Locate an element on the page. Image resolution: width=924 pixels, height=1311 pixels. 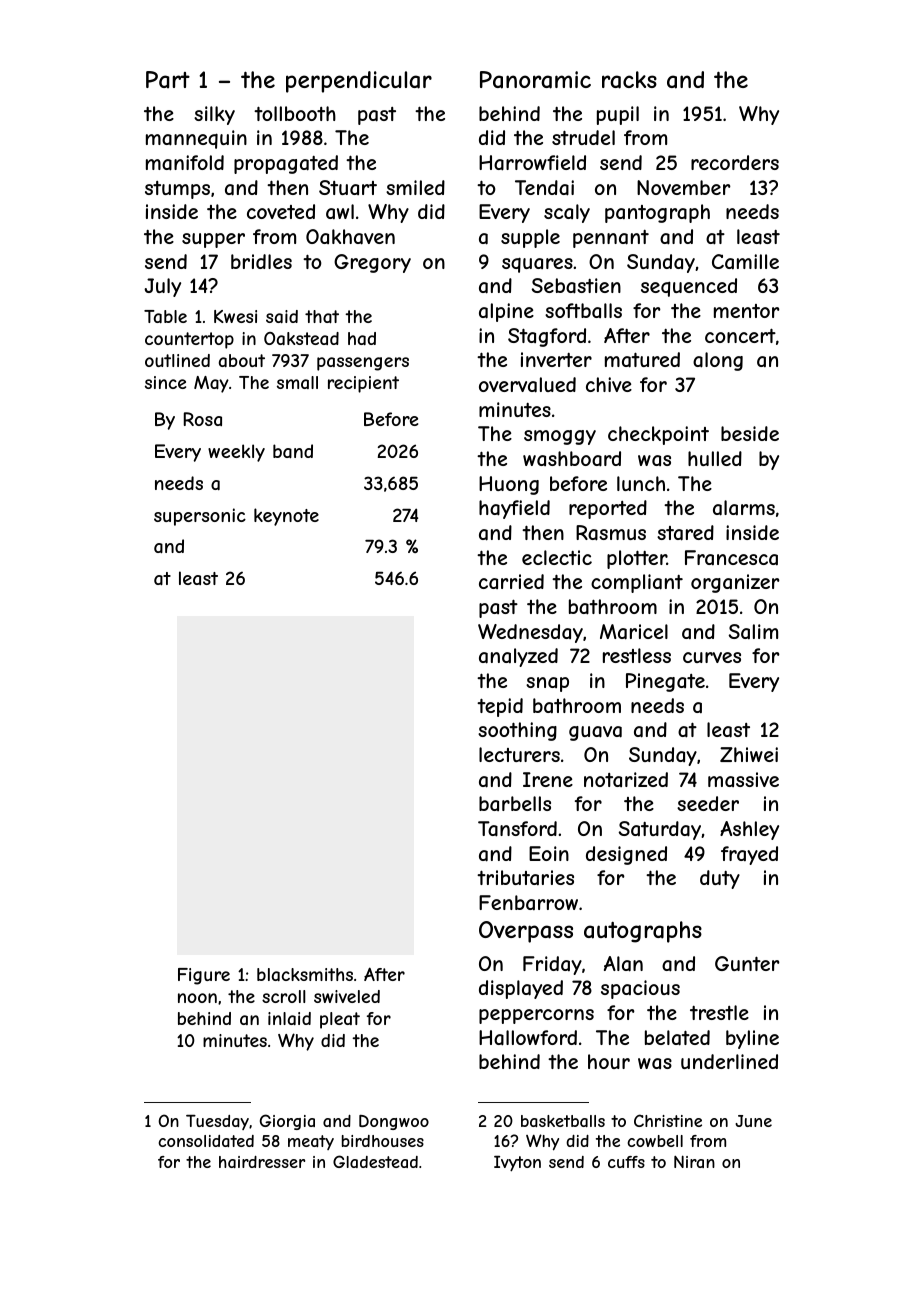
Panoramic is located at coordinates (535, 80).
